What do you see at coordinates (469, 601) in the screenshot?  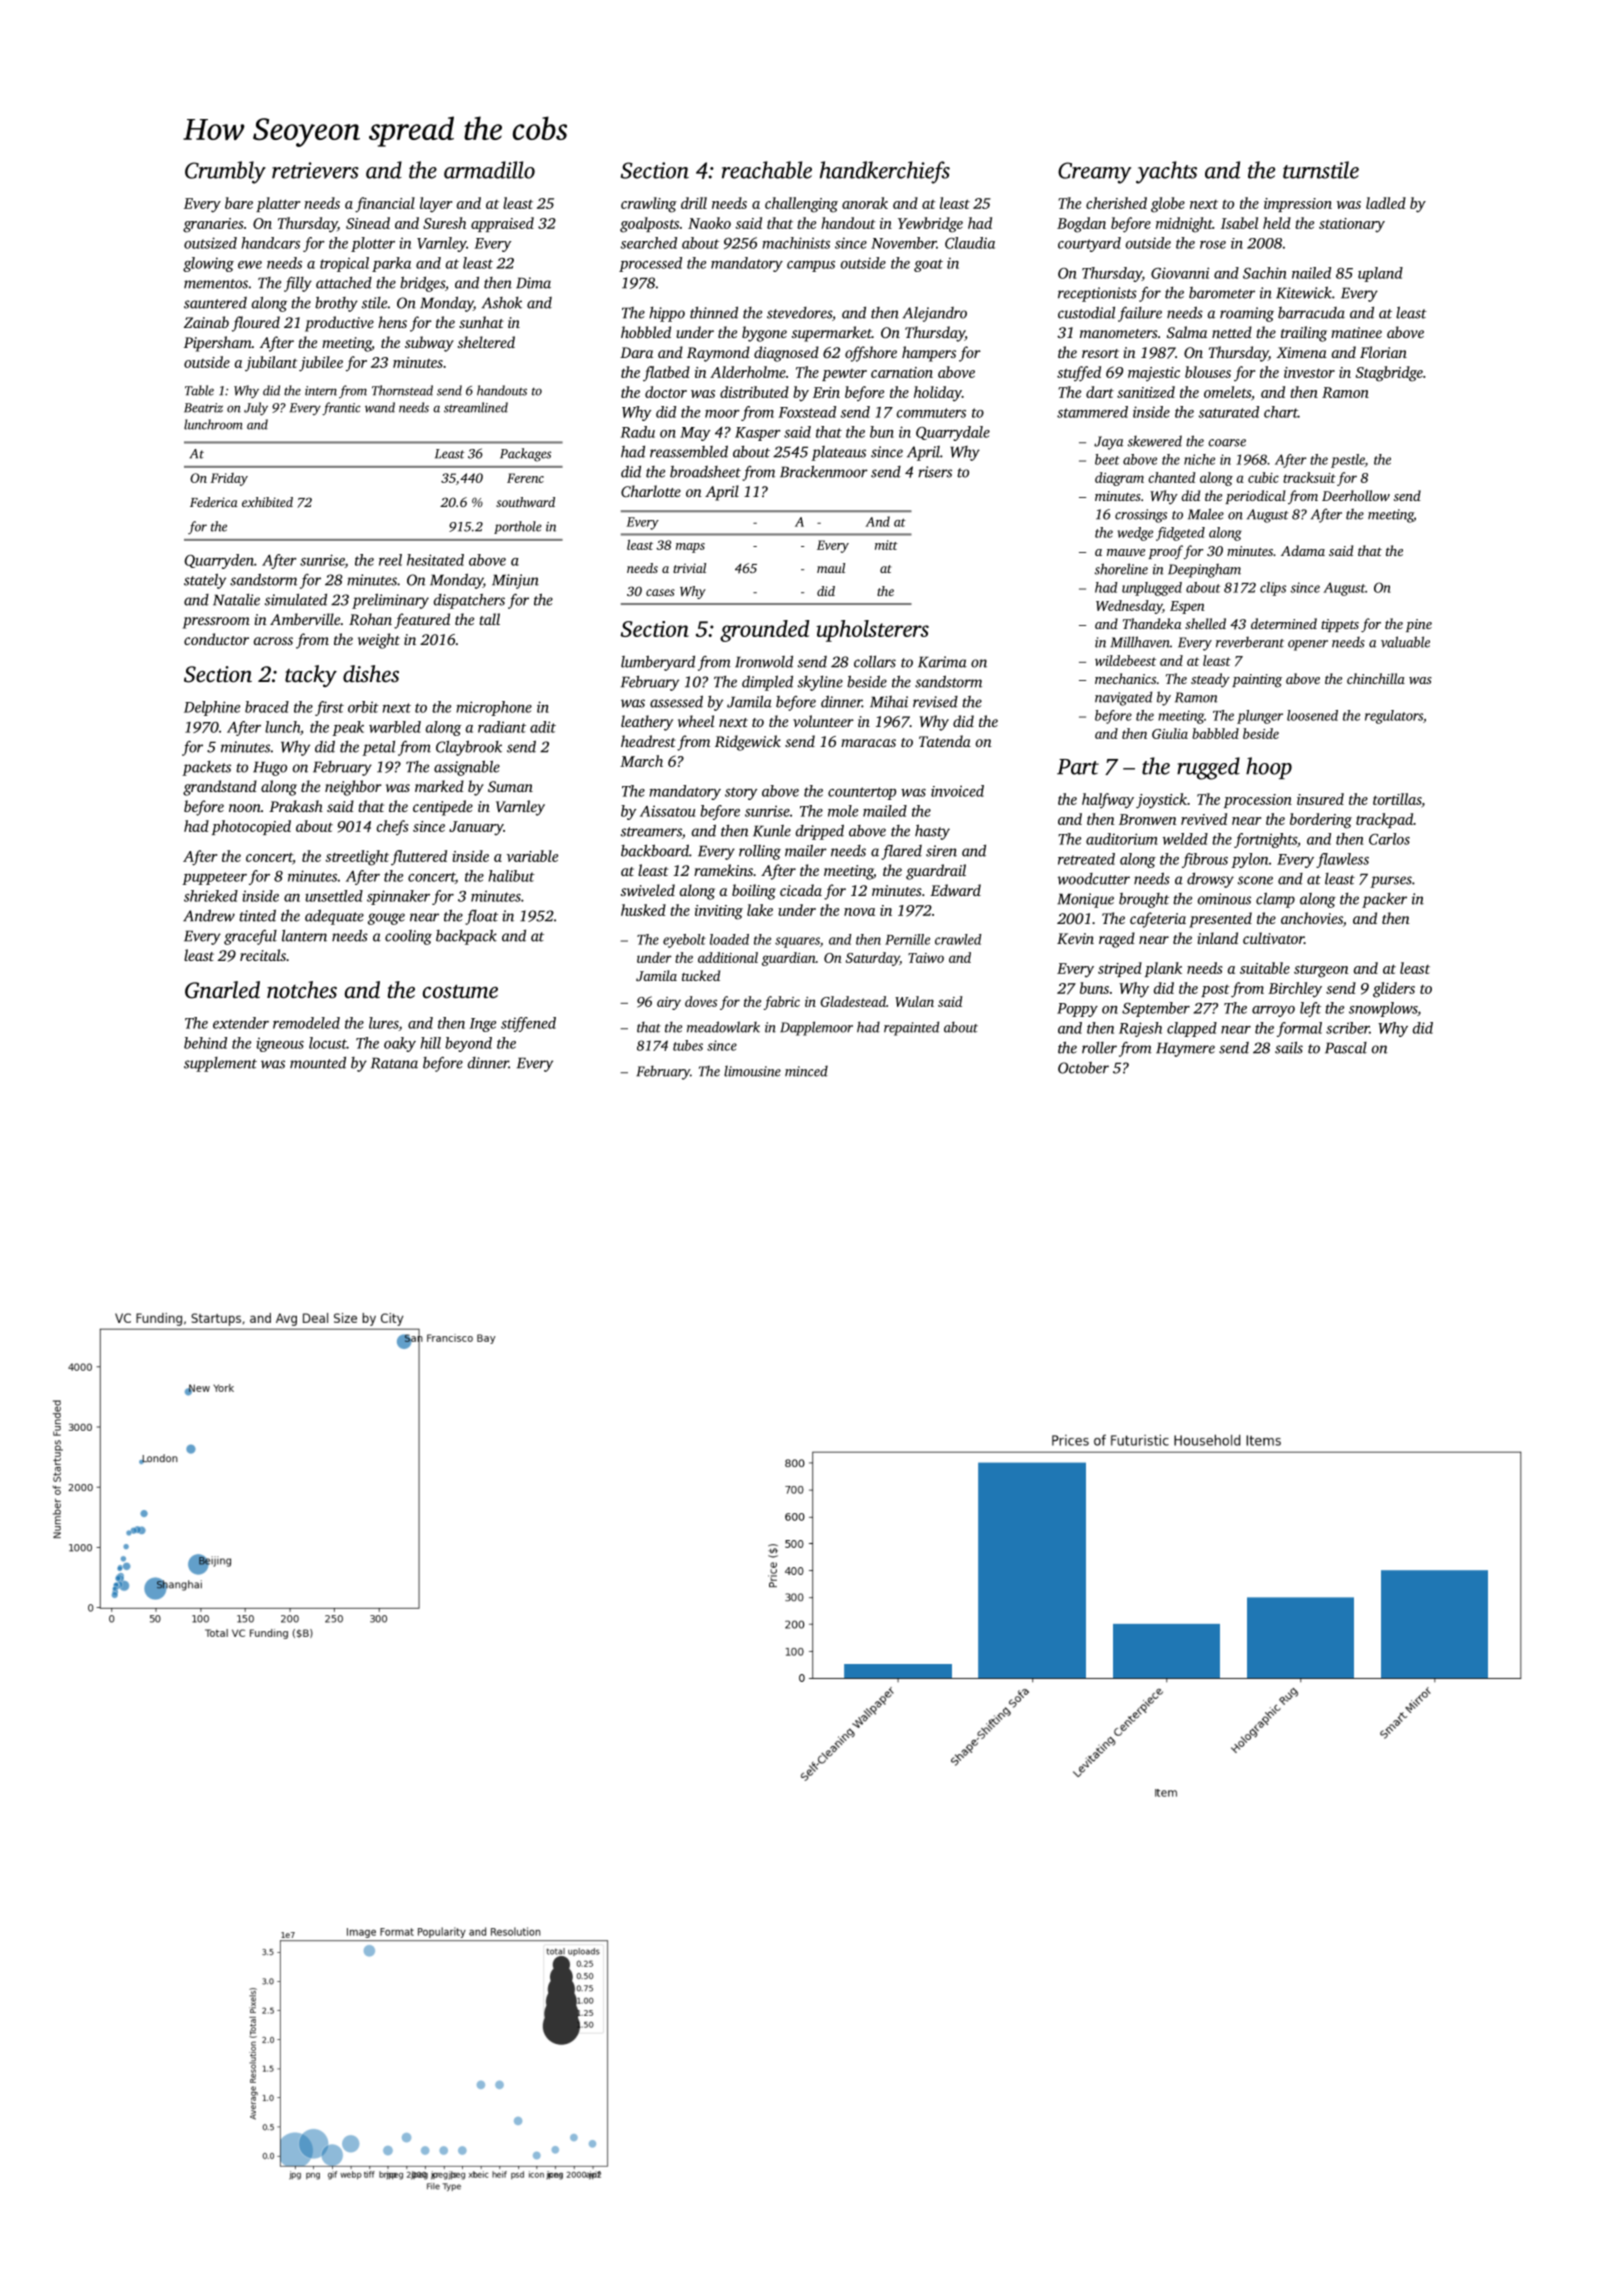 I see `dispatchers` at bounding box center [469, 601].
